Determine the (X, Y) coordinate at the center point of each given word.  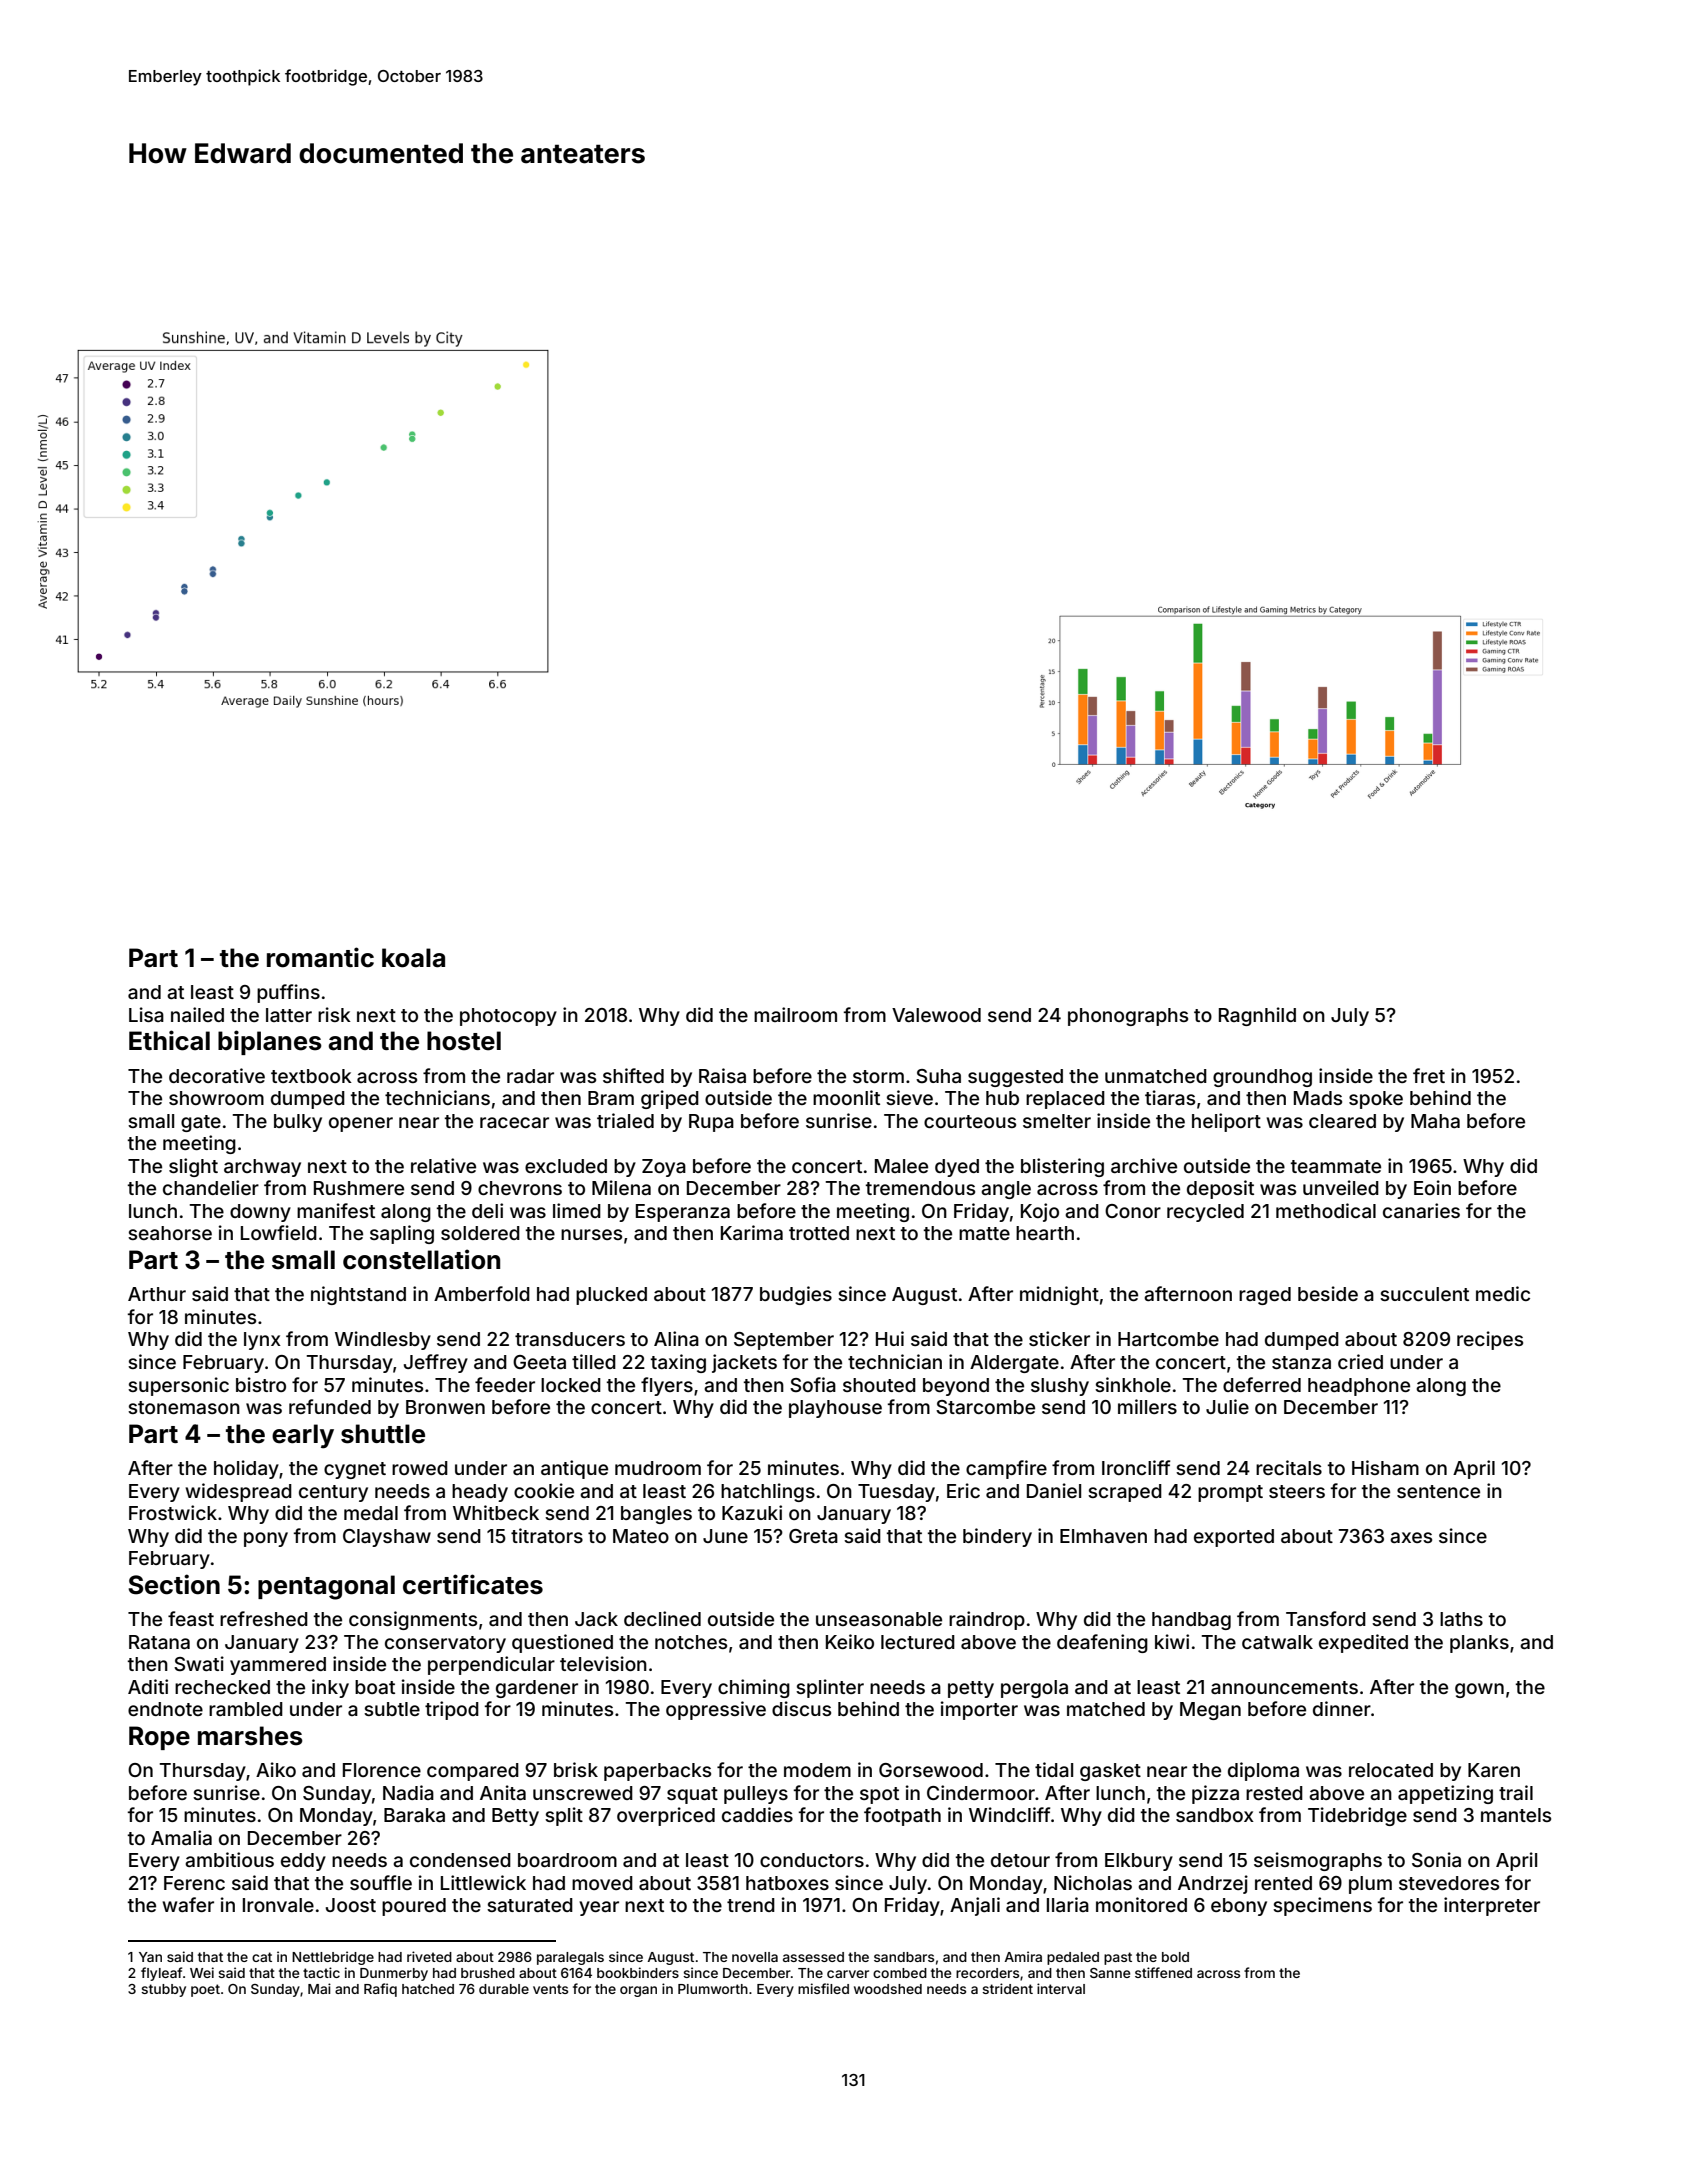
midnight (1059, 1295)
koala (413, 958)
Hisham (1385, 1467)
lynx (262, 1341)
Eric (963, 1490)
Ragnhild (1257, 1016)
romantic (320, 957)
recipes (1490, 1340)
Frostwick (173, 1512)
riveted (429, 1956)
